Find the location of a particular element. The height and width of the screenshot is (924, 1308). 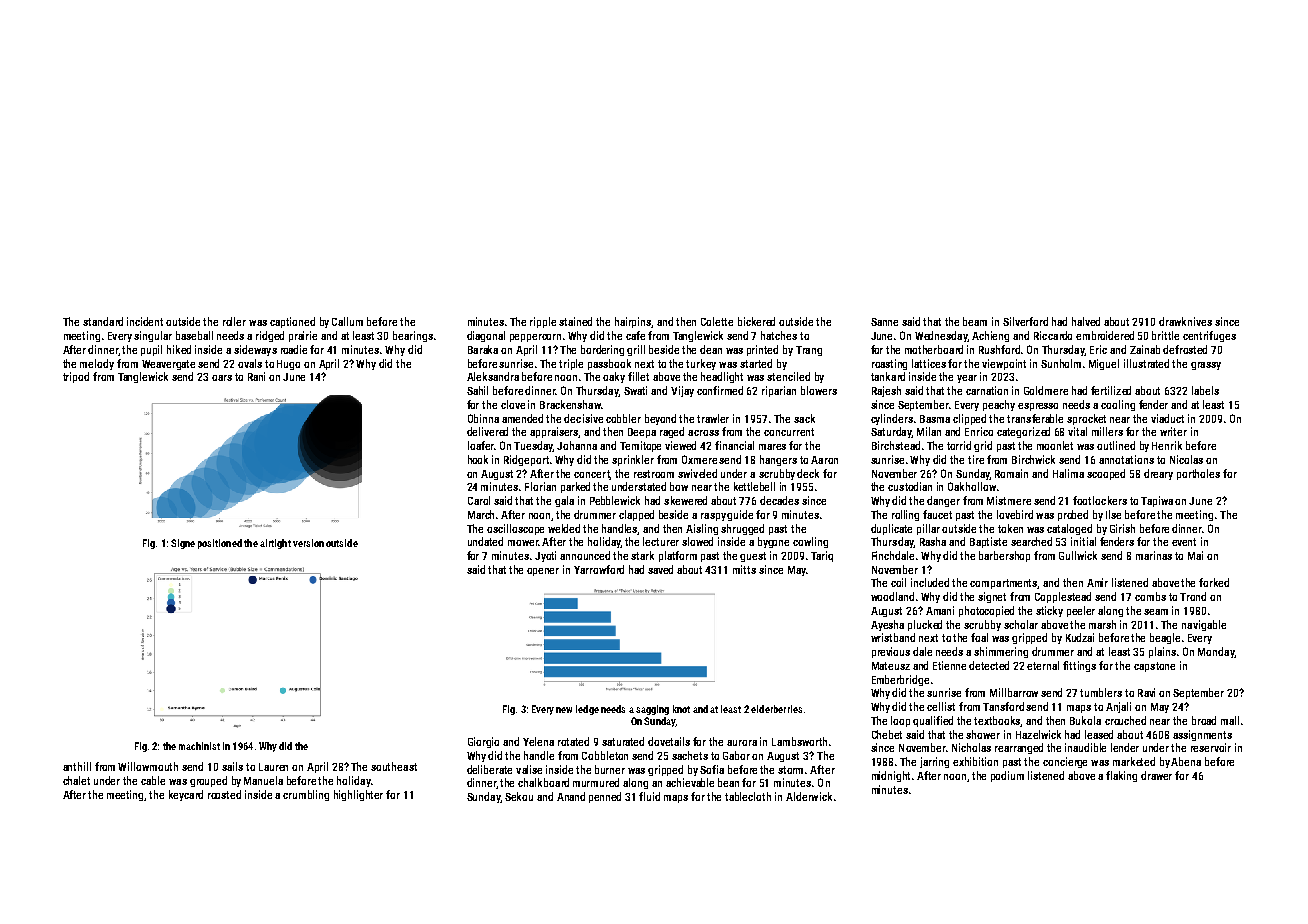

Carol is located at coordinates (479, 500).
